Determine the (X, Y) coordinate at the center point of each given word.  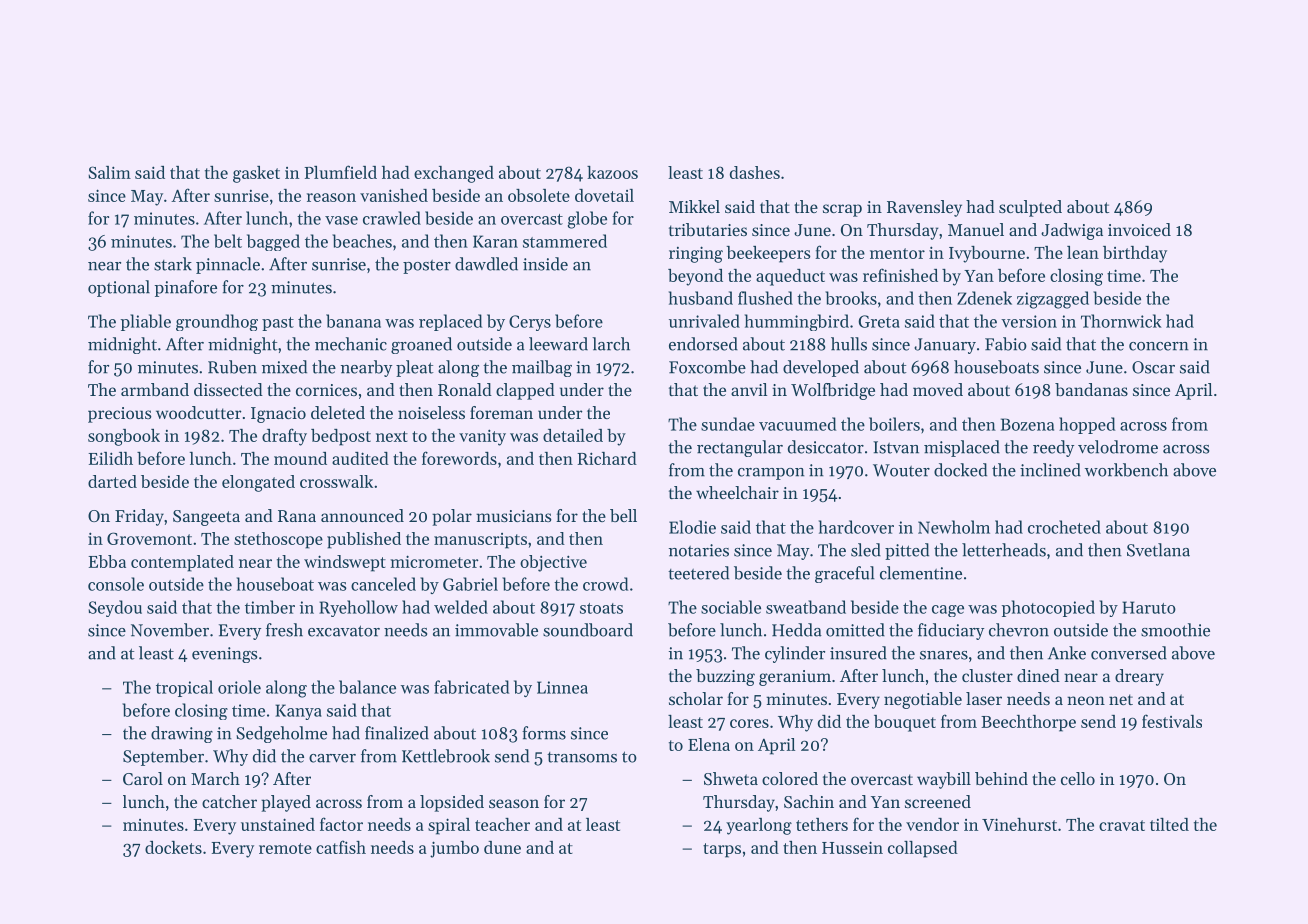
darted (112, 481)
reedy (1053, 448)
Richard (607, 458)
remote (285, 848)
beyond (695, 277)
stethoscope (278, 540)
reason (331, 197)
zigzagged (1053, 300)
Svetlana (1158, 550)
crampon (771, 474)
